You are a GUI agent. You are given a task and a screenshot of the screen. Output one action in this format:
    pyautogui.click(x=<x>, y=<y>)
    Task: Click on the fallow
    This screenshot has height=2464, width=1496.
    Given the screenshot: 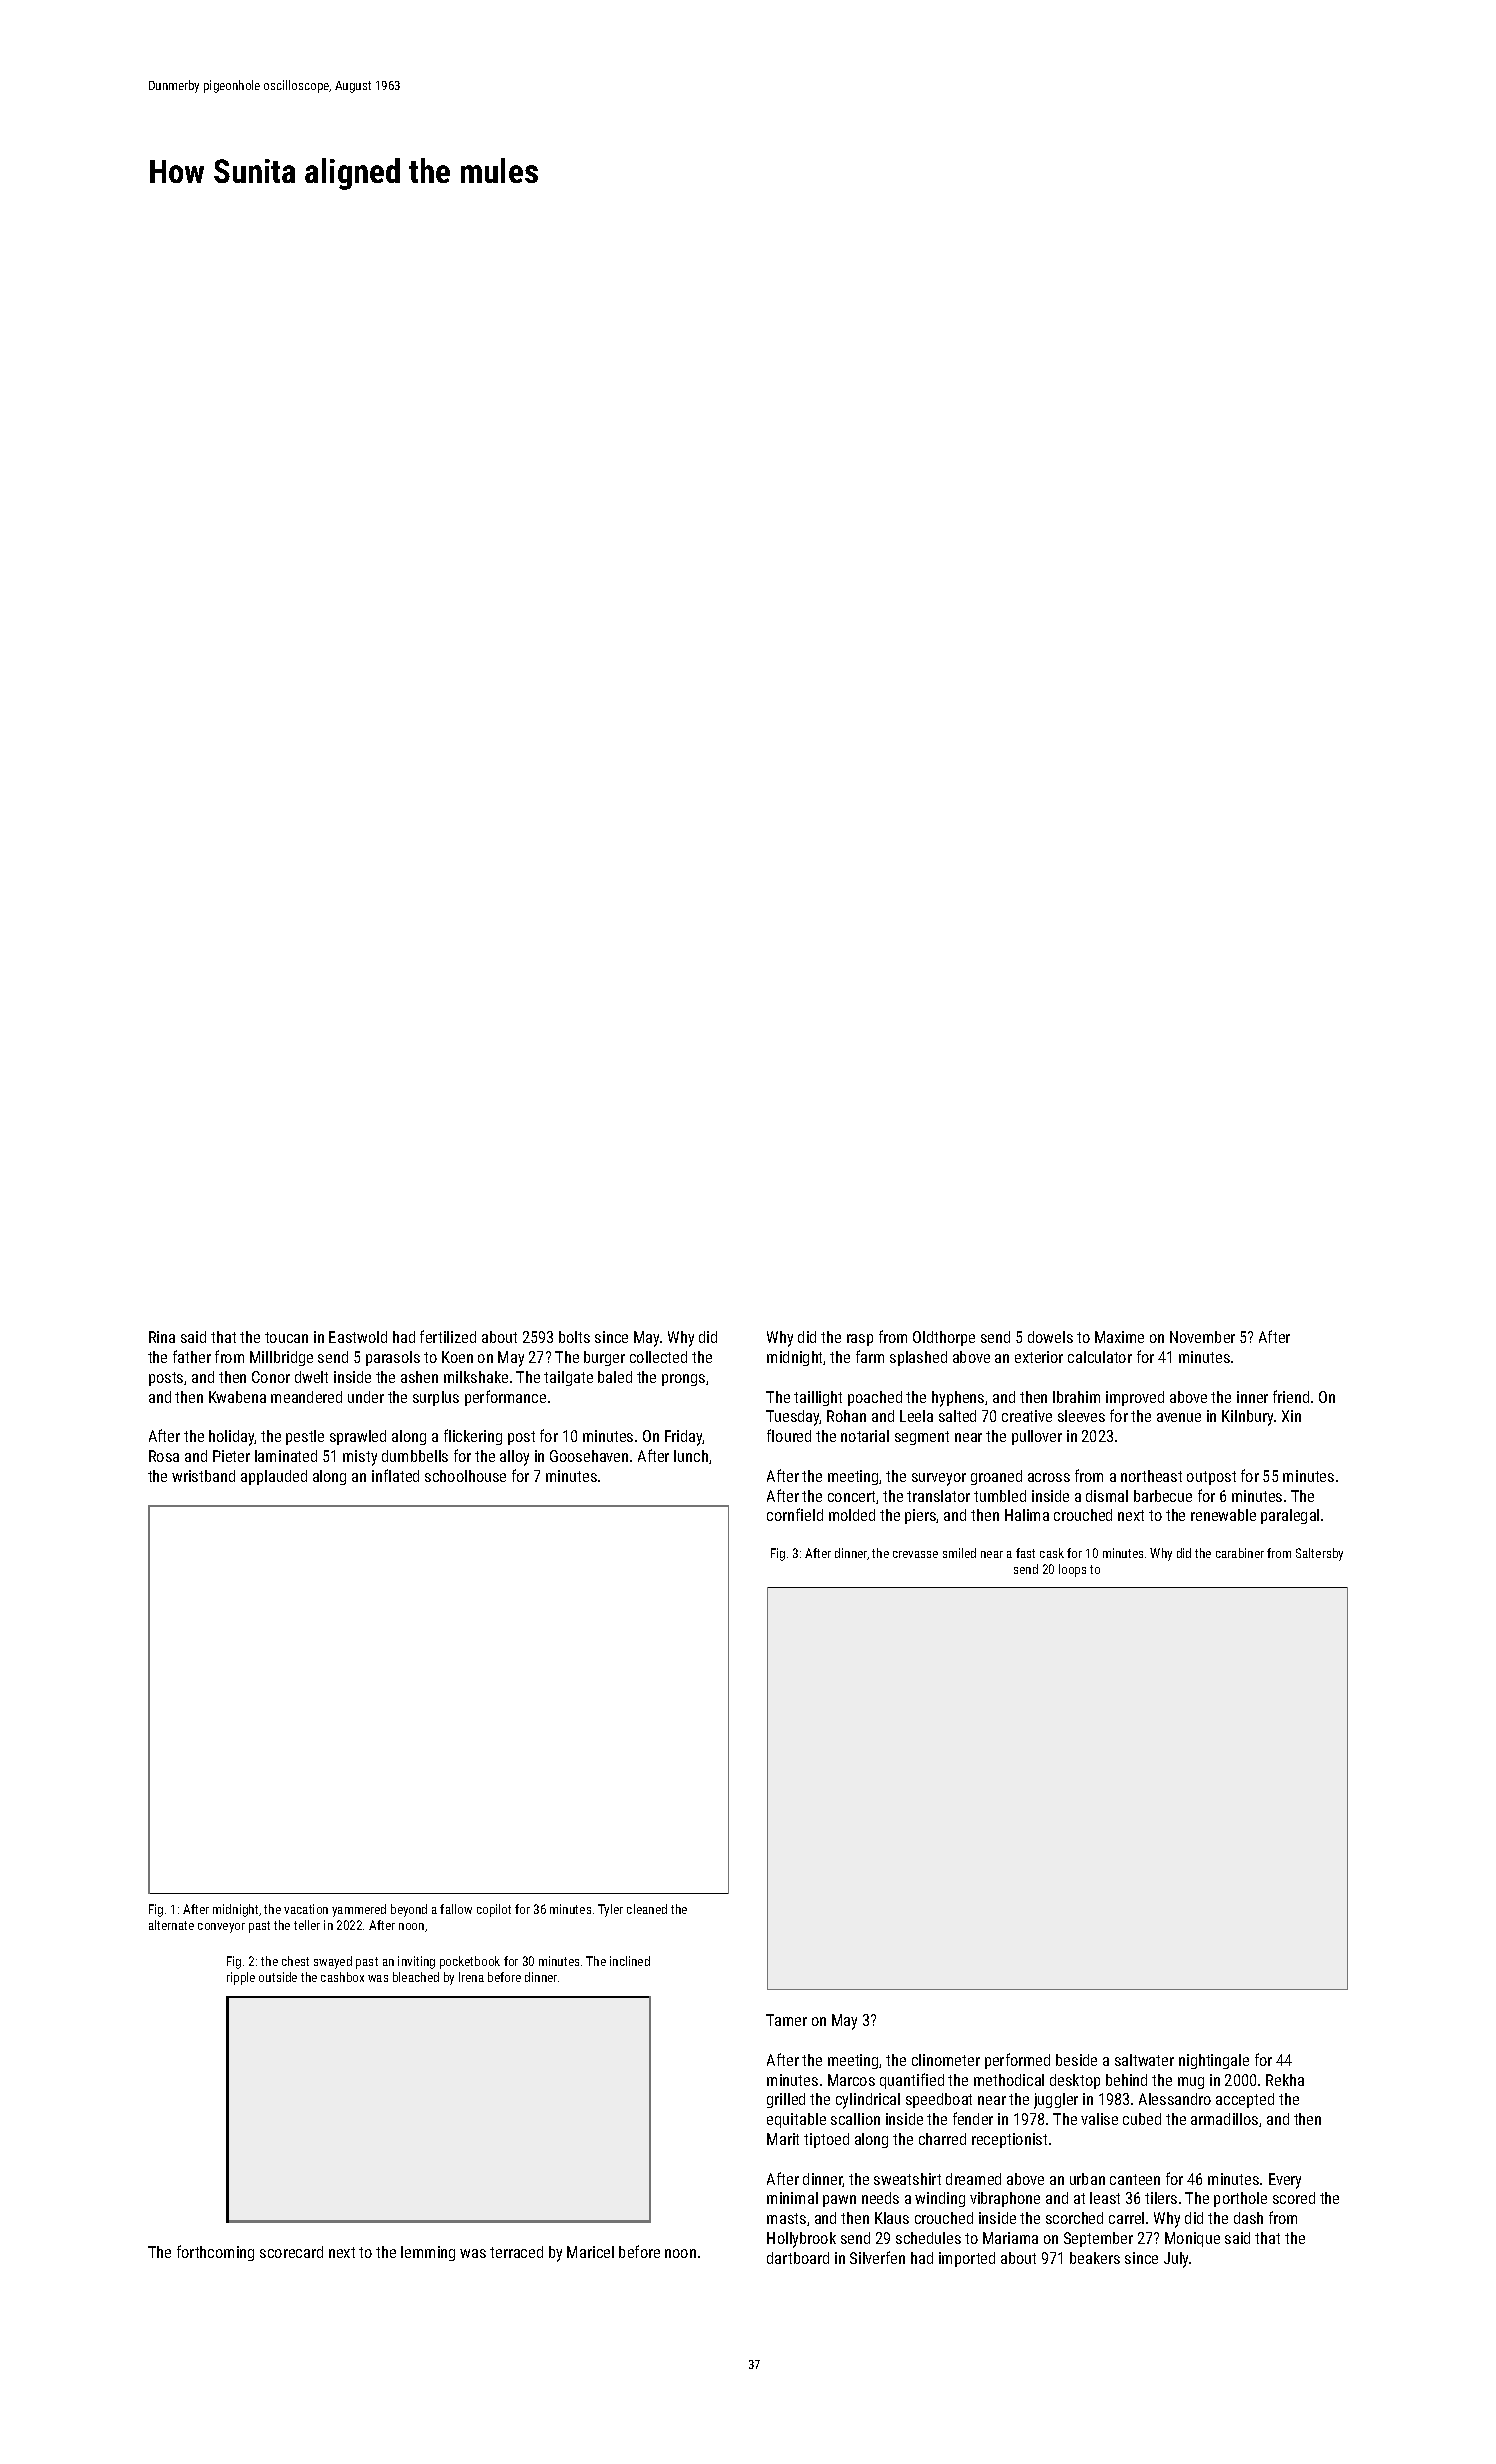 What is the action you would take?
    pyautogui.click(x=456, y=1909)
